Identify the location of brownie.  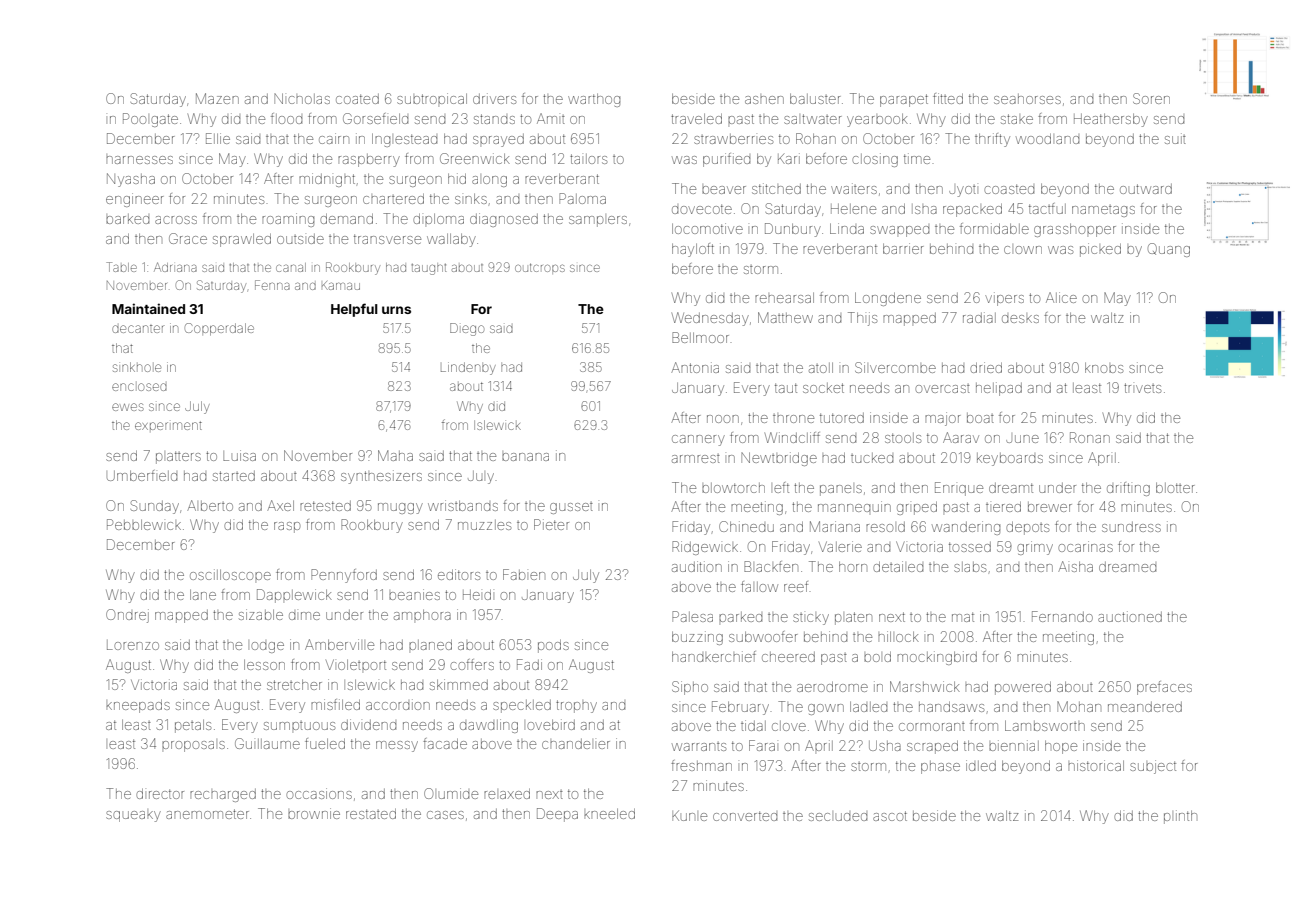
(314, 813).
